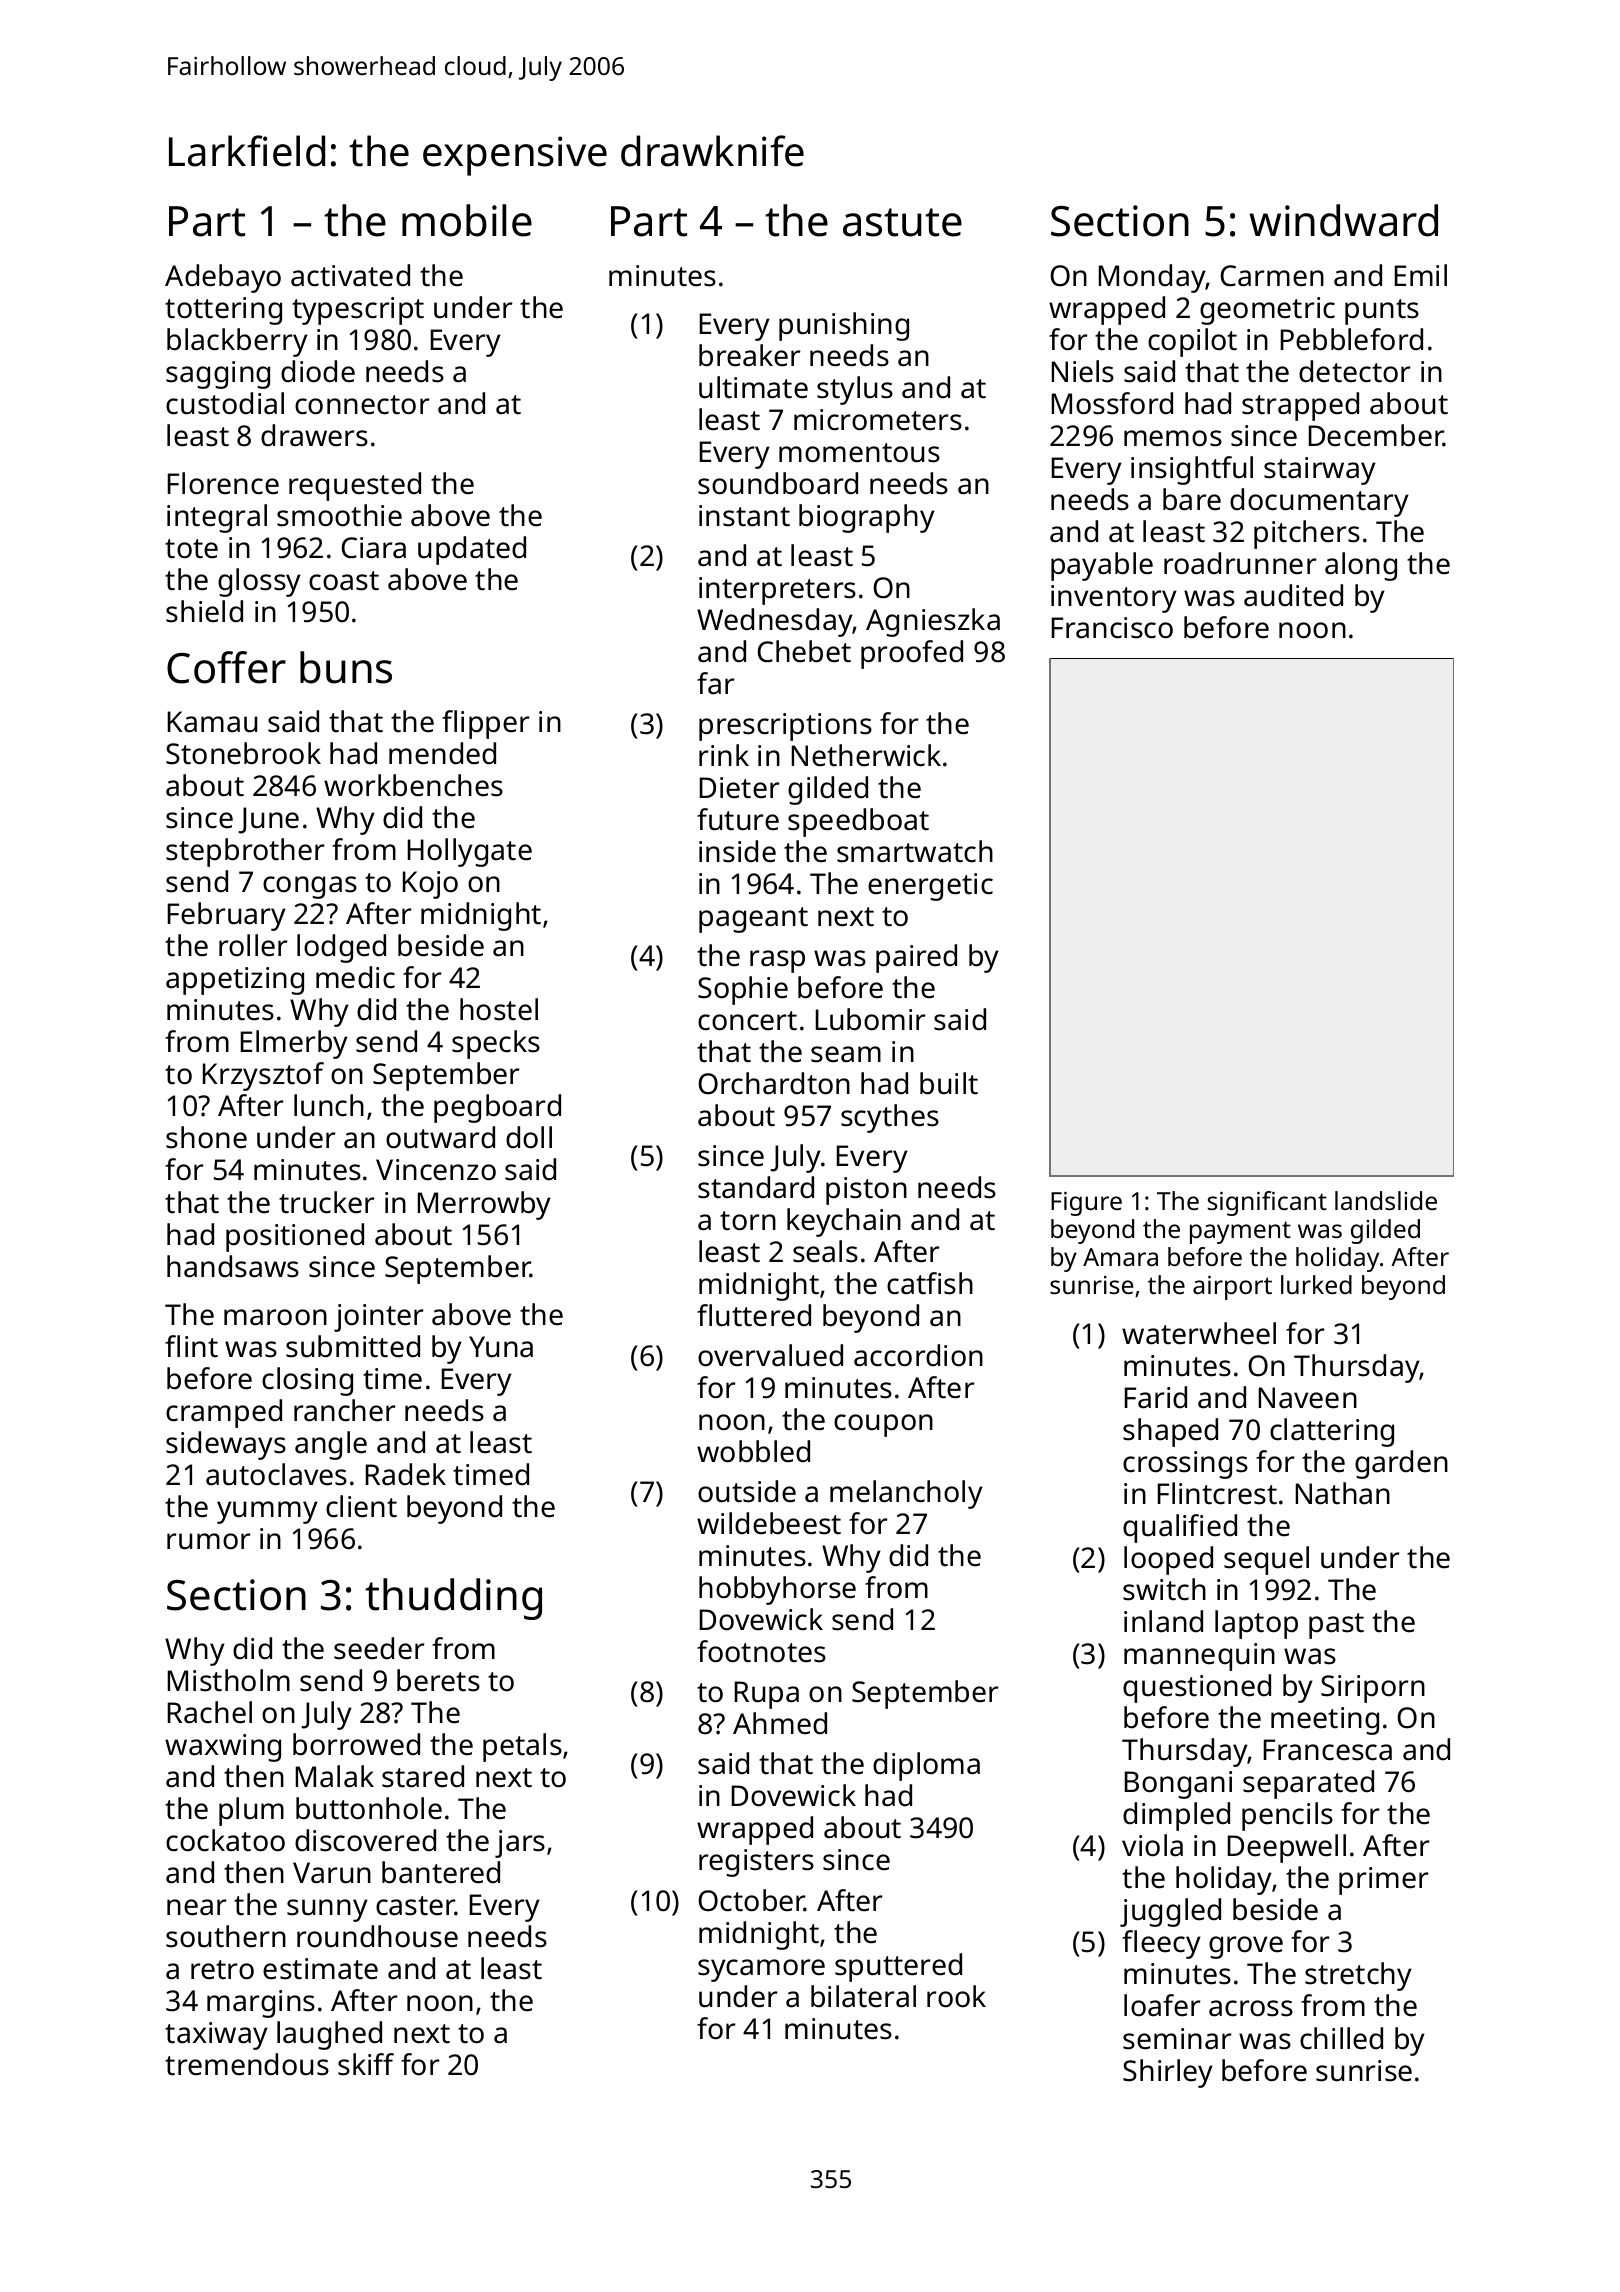  Describe the element at coordinates (754, 1315) in the screenshot. I see `fluttered` at that location.
